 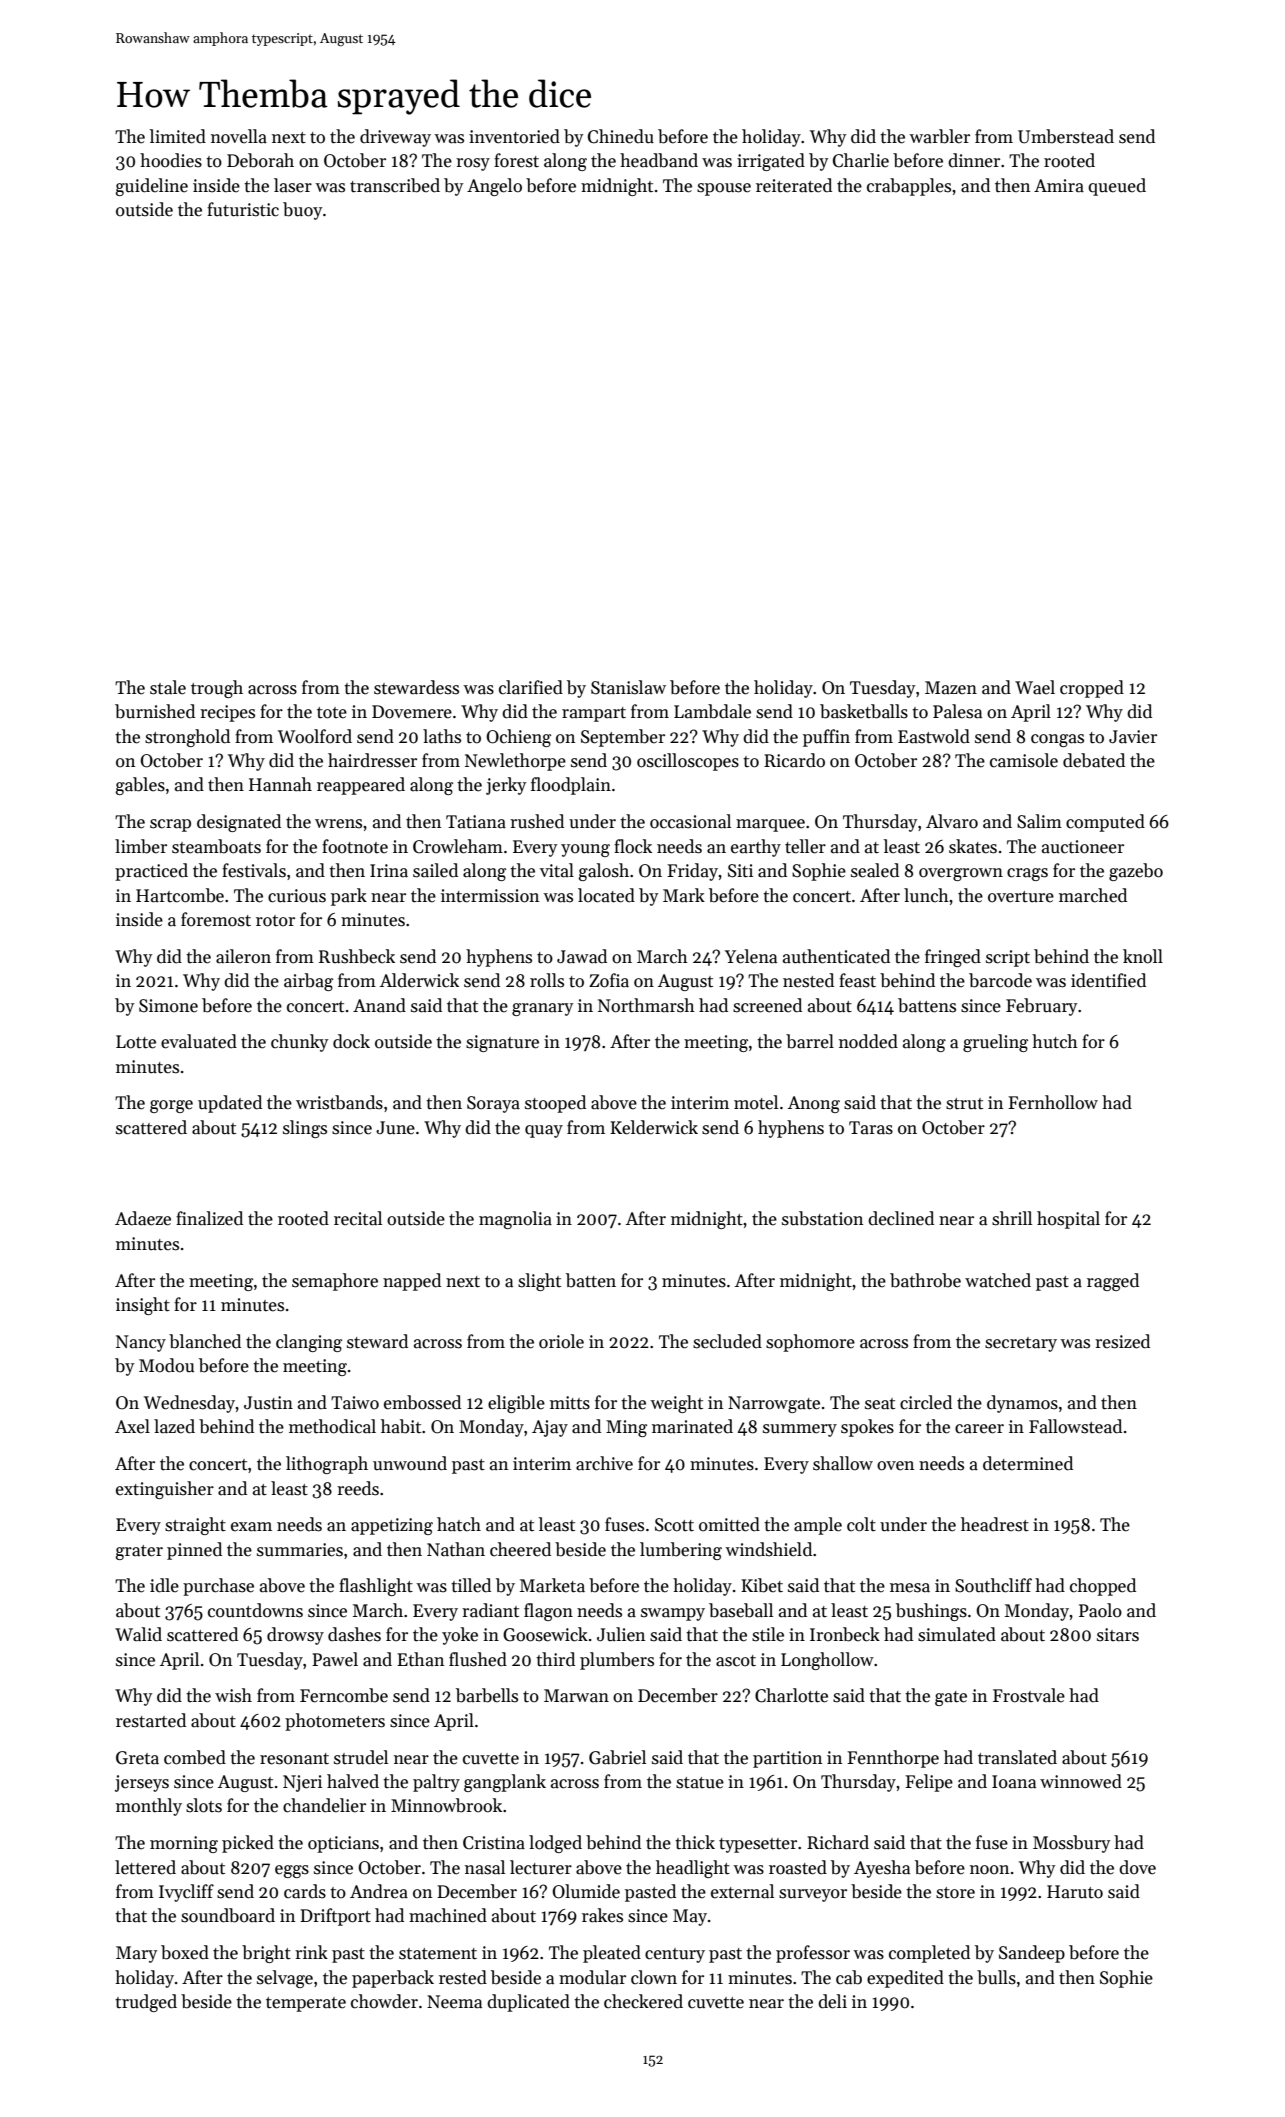 What do you see at coordinates (1066, 136) in the screenshot?
I see `Umberstead` at bounding box center [1066, 136].
